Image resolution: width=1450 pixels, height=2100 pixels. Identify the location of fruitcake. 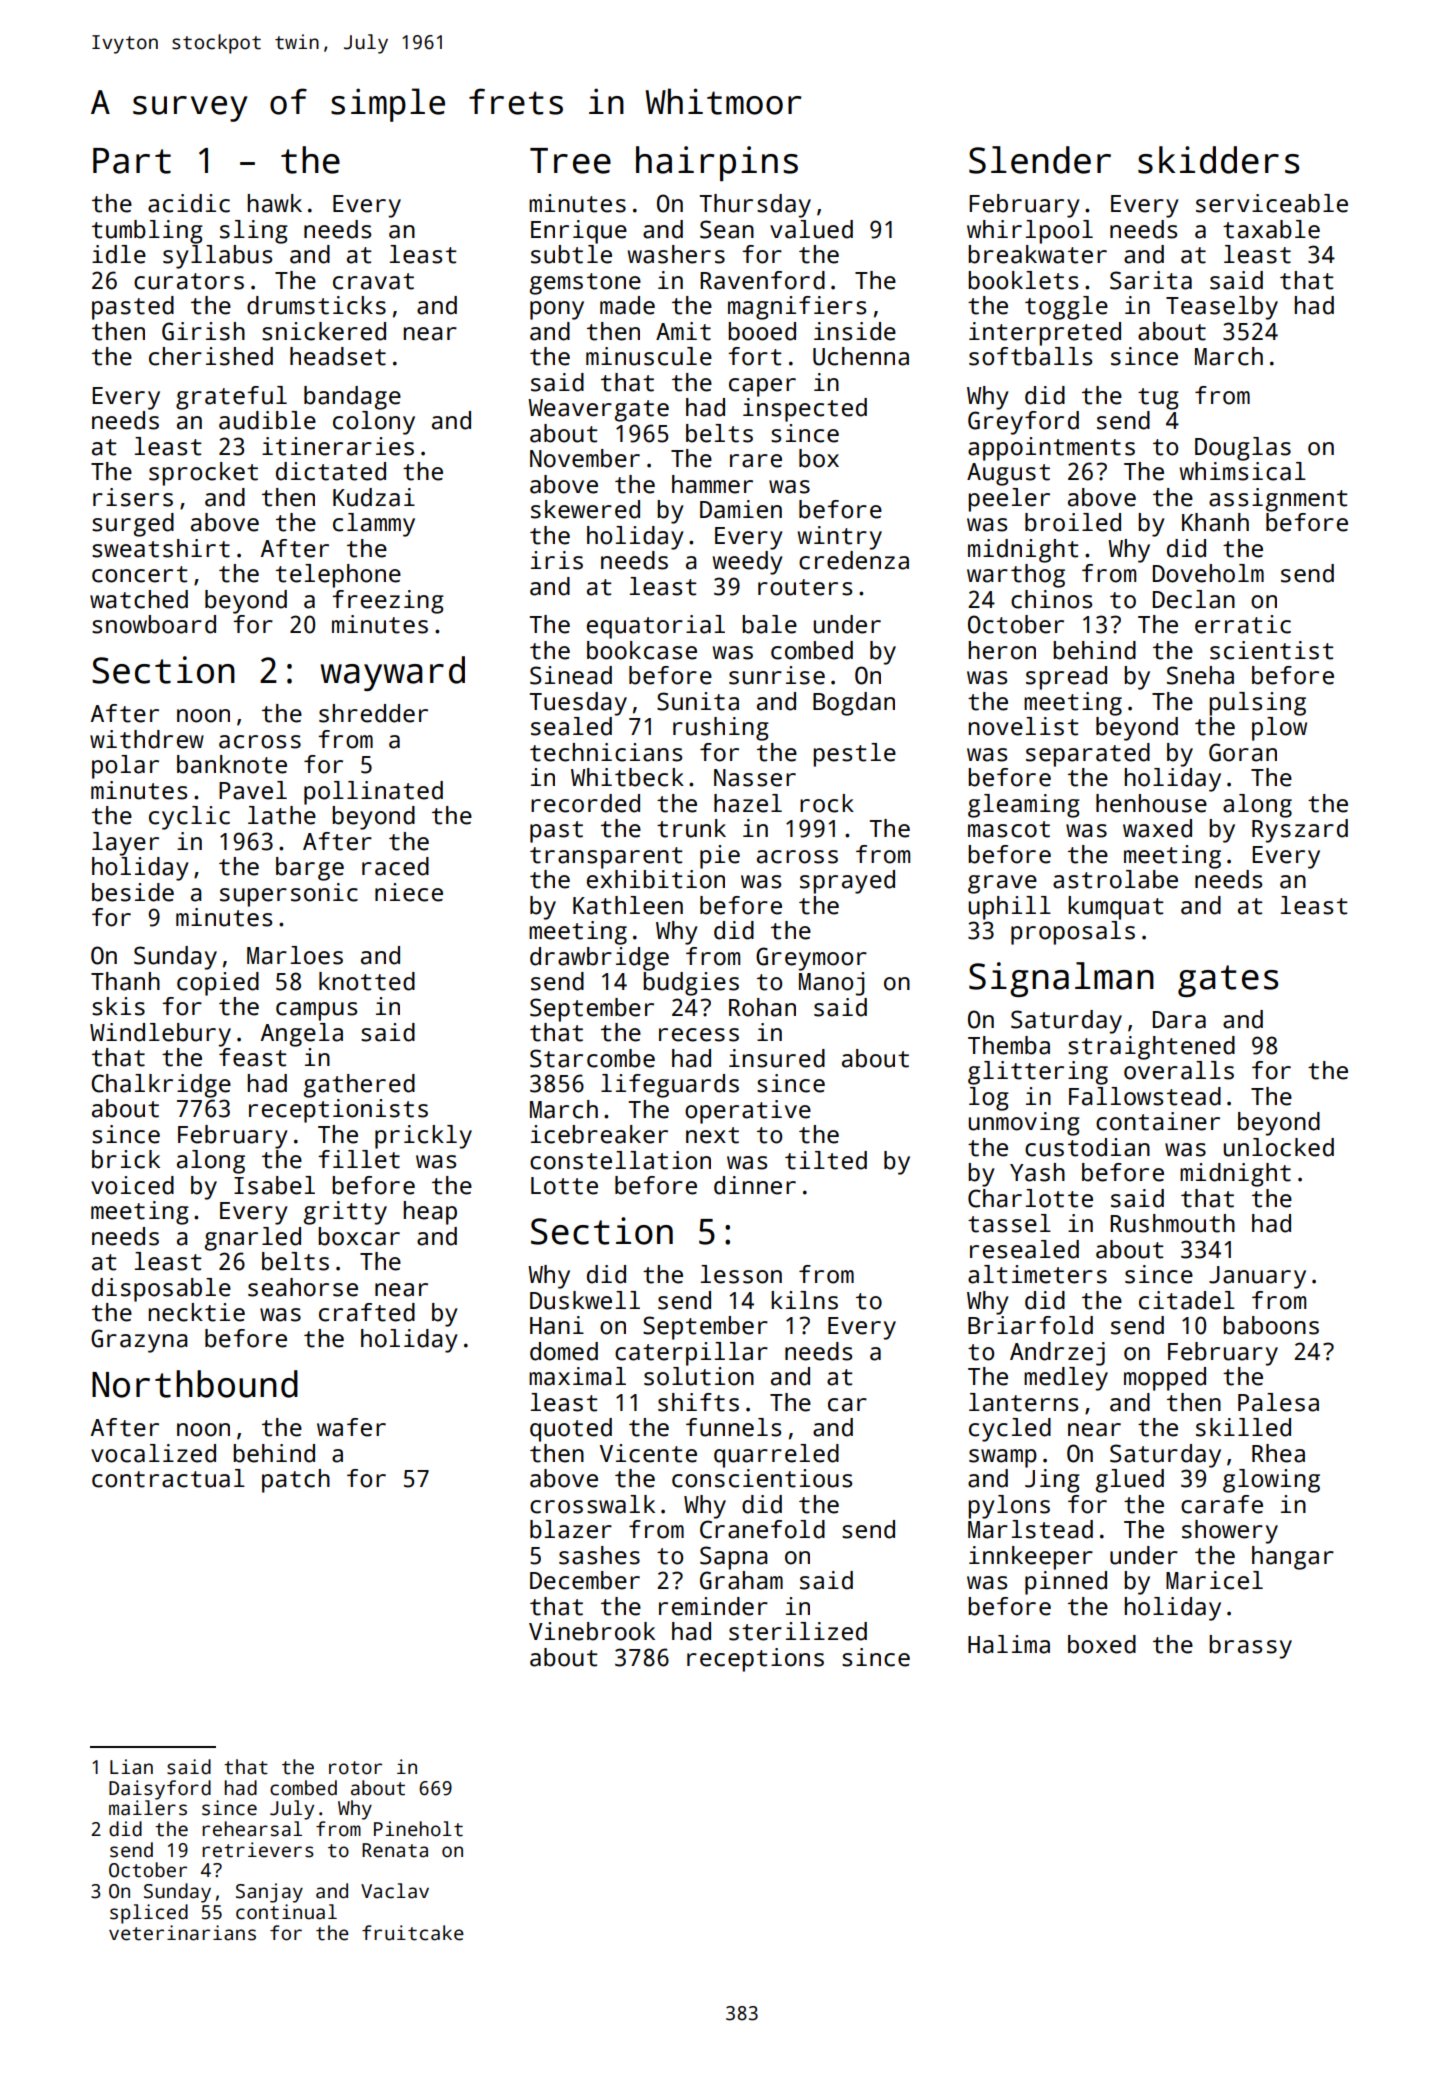
(413, 1933).
